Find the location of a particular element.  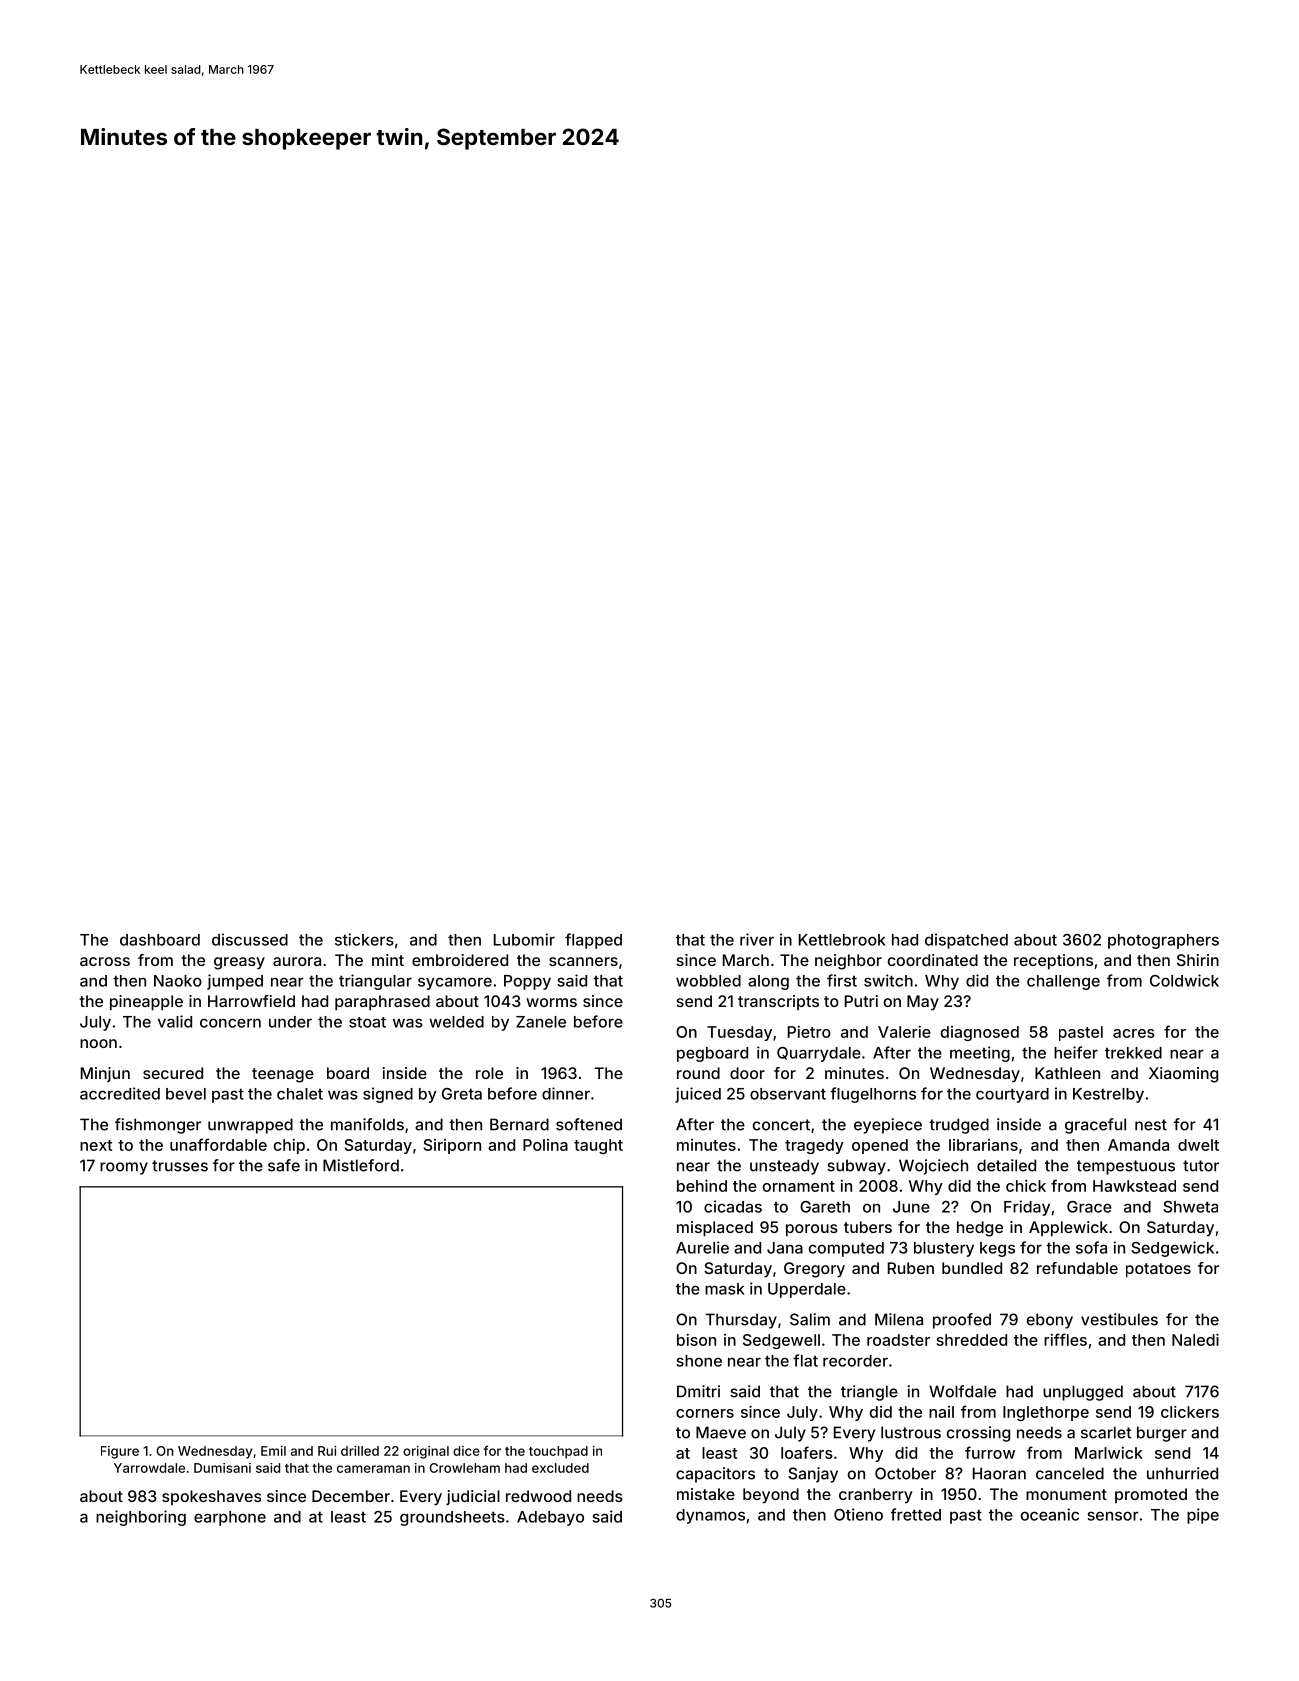

Coldwick is located at coordinates (1184, 980).
